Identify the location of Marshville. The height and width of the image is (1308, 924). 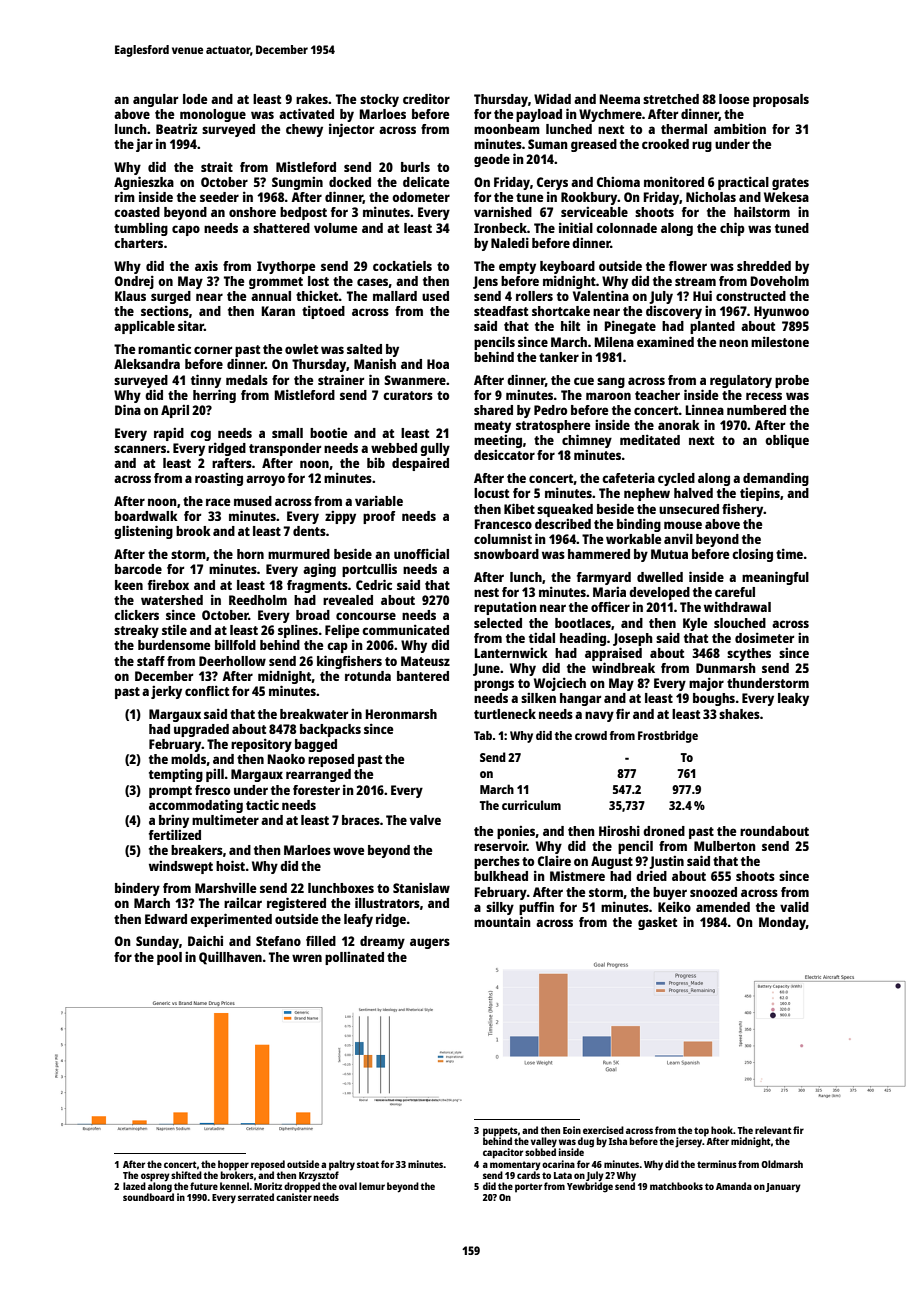
(225, 887).
